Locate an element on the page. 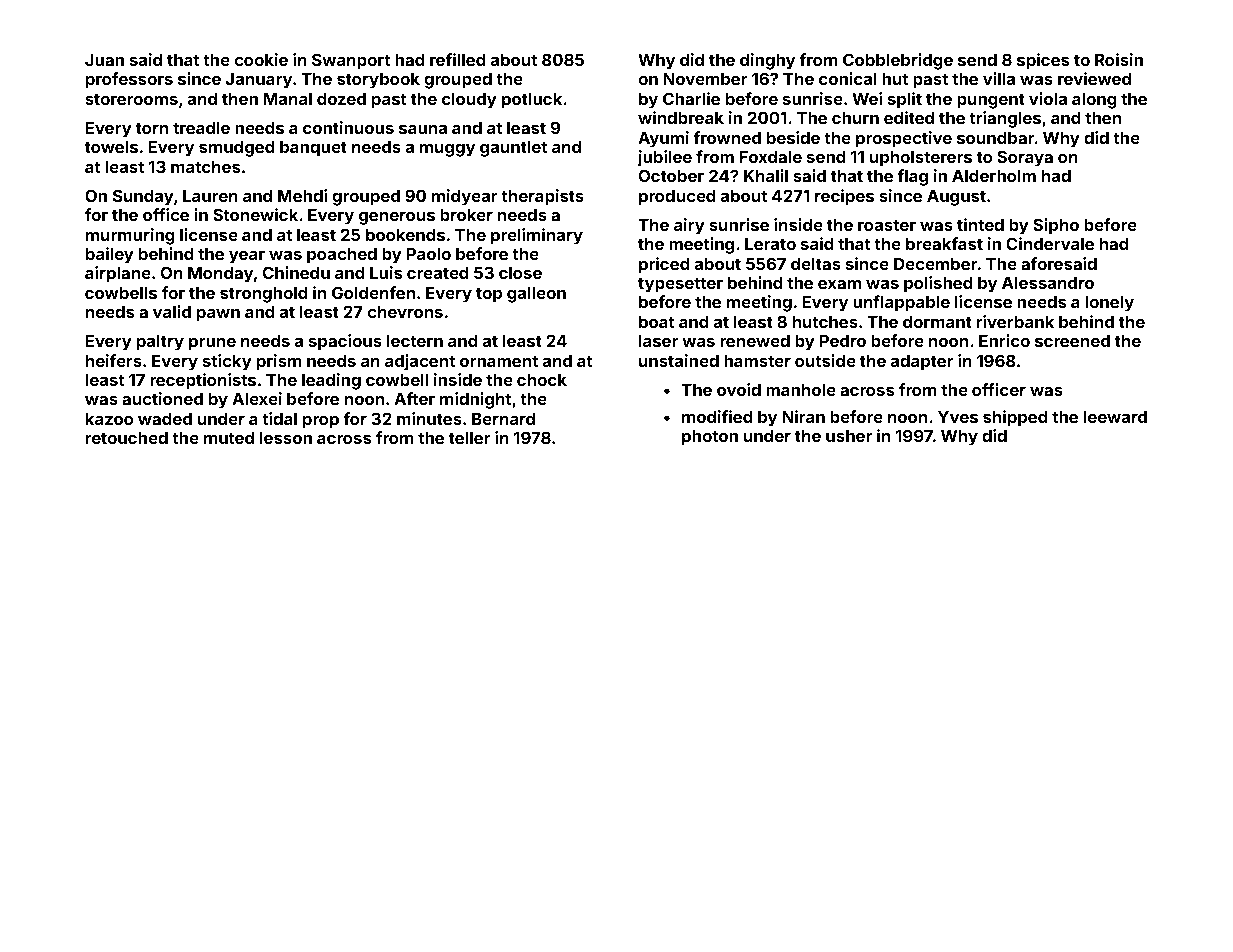  upholsterers is located at coordinates (921, 159).
